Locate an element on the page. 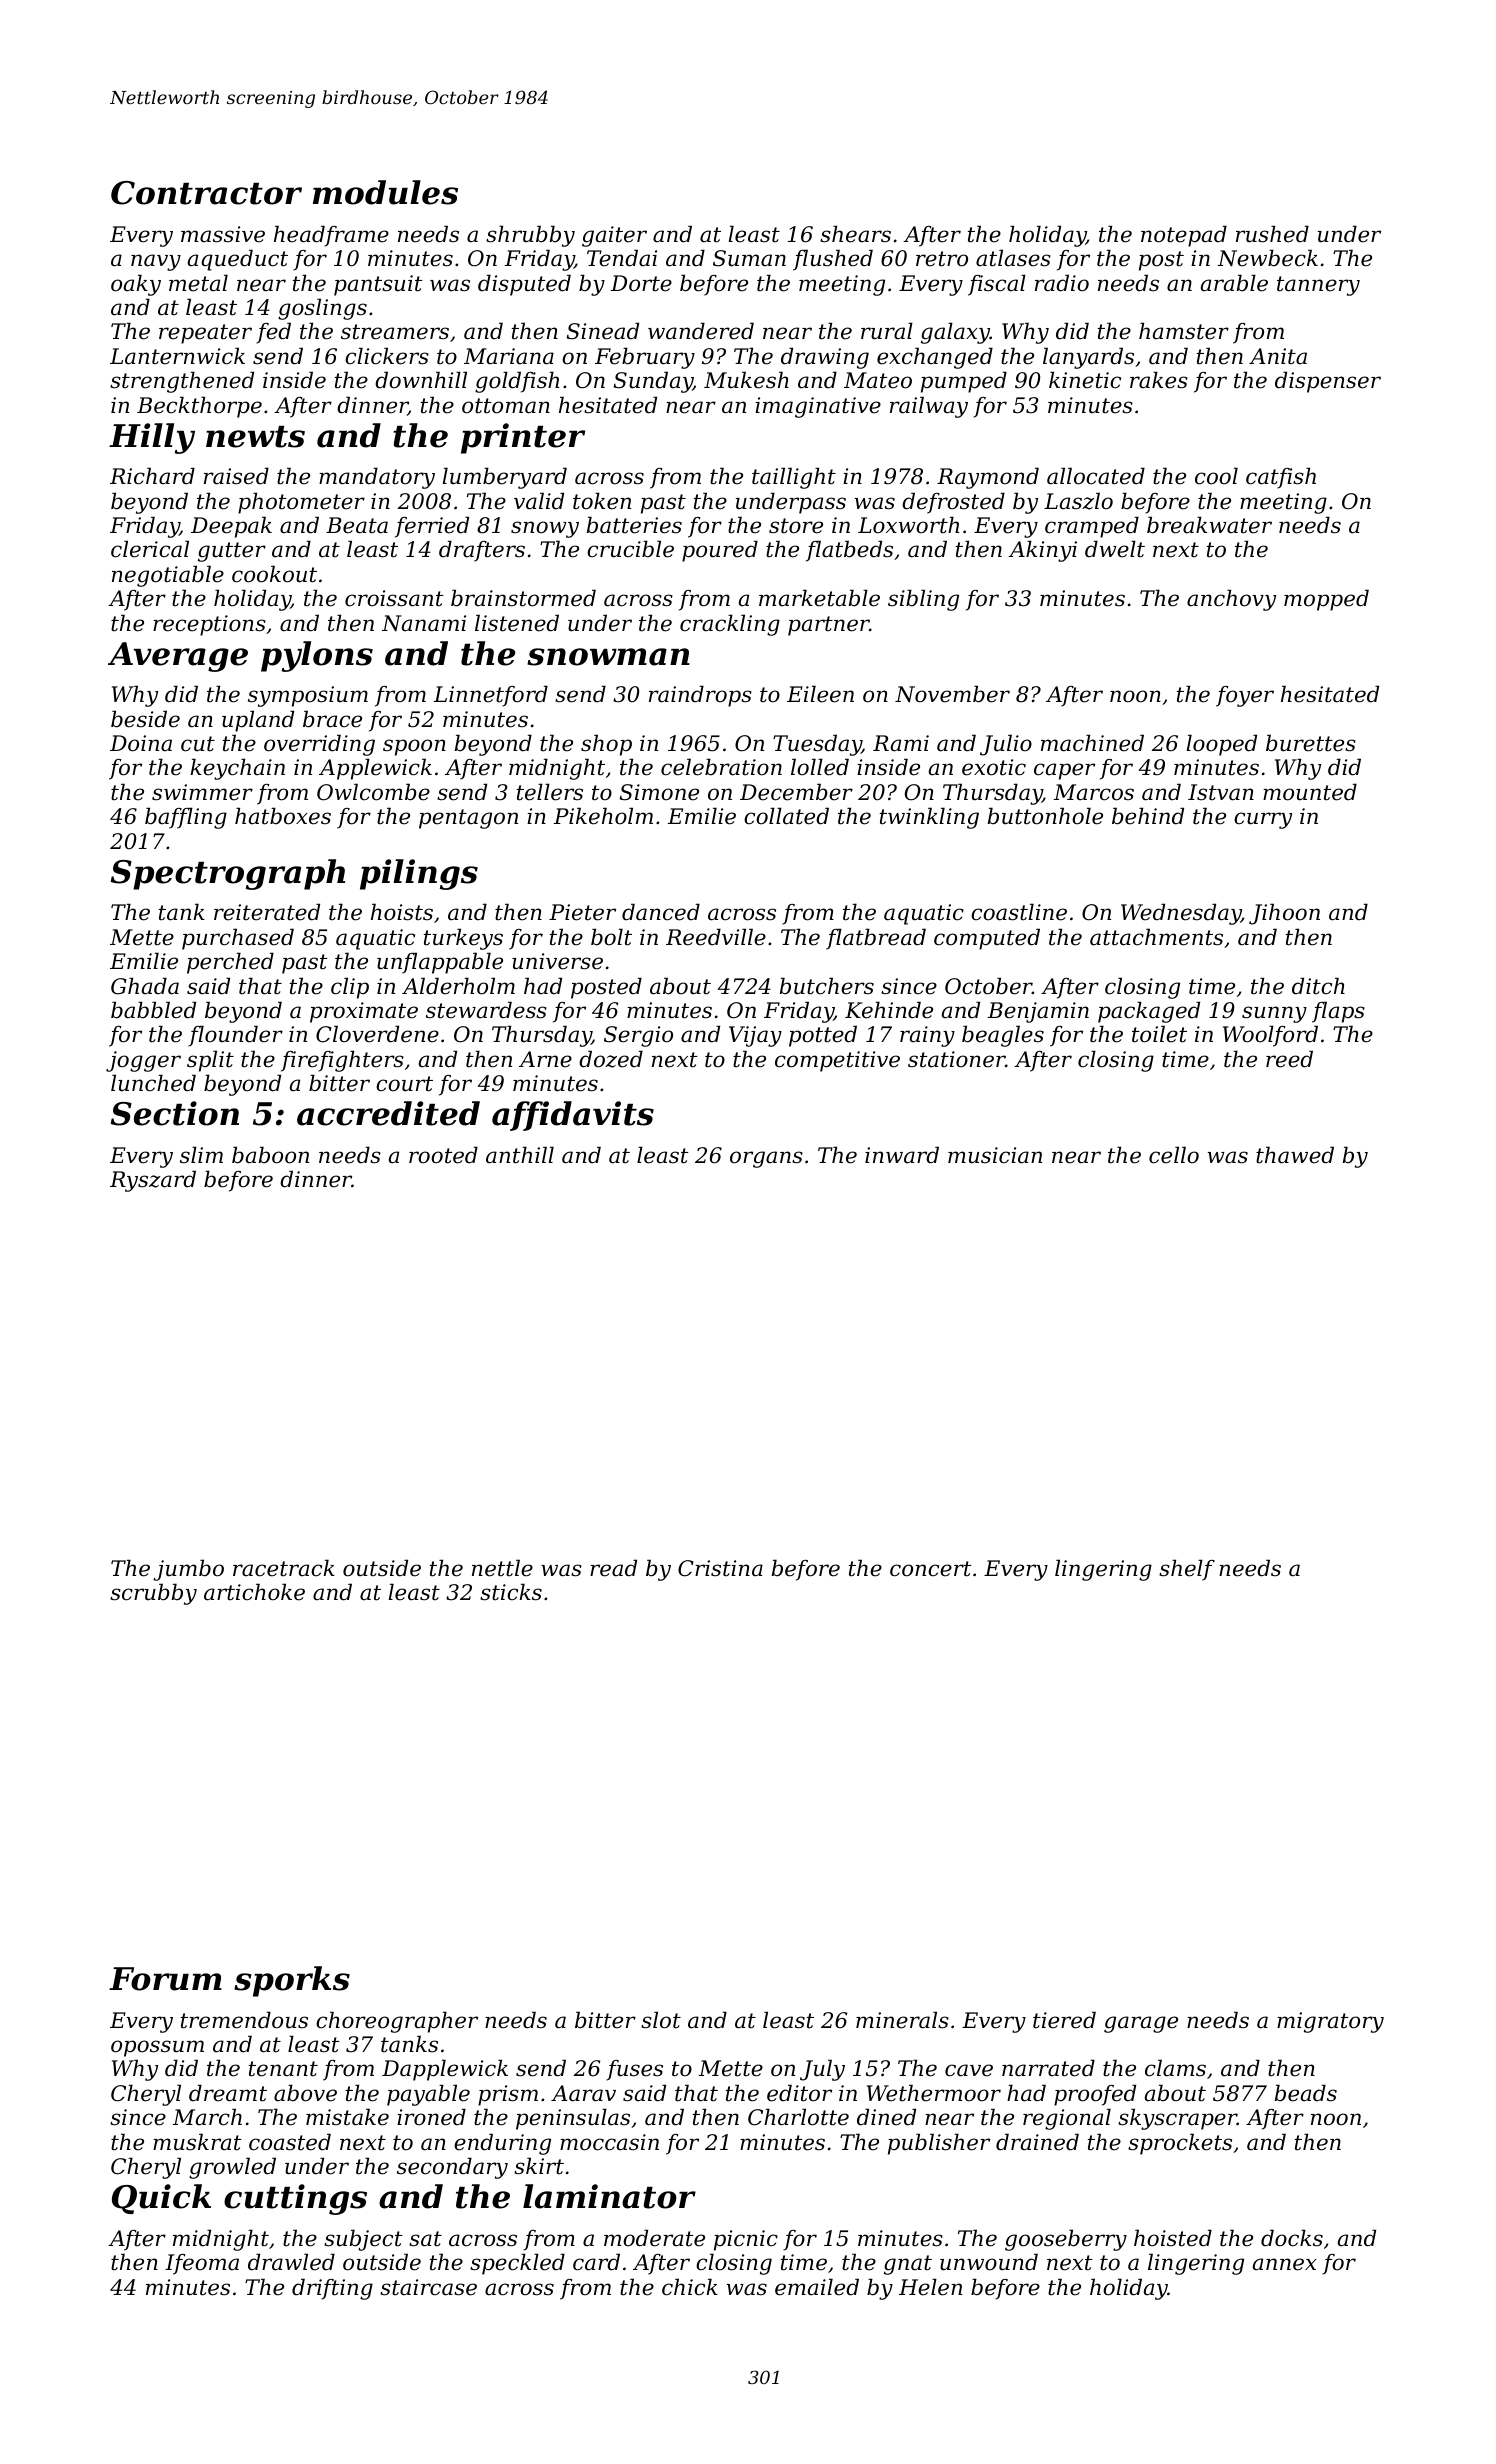  annex is located at coordinates (1284, 2264).
